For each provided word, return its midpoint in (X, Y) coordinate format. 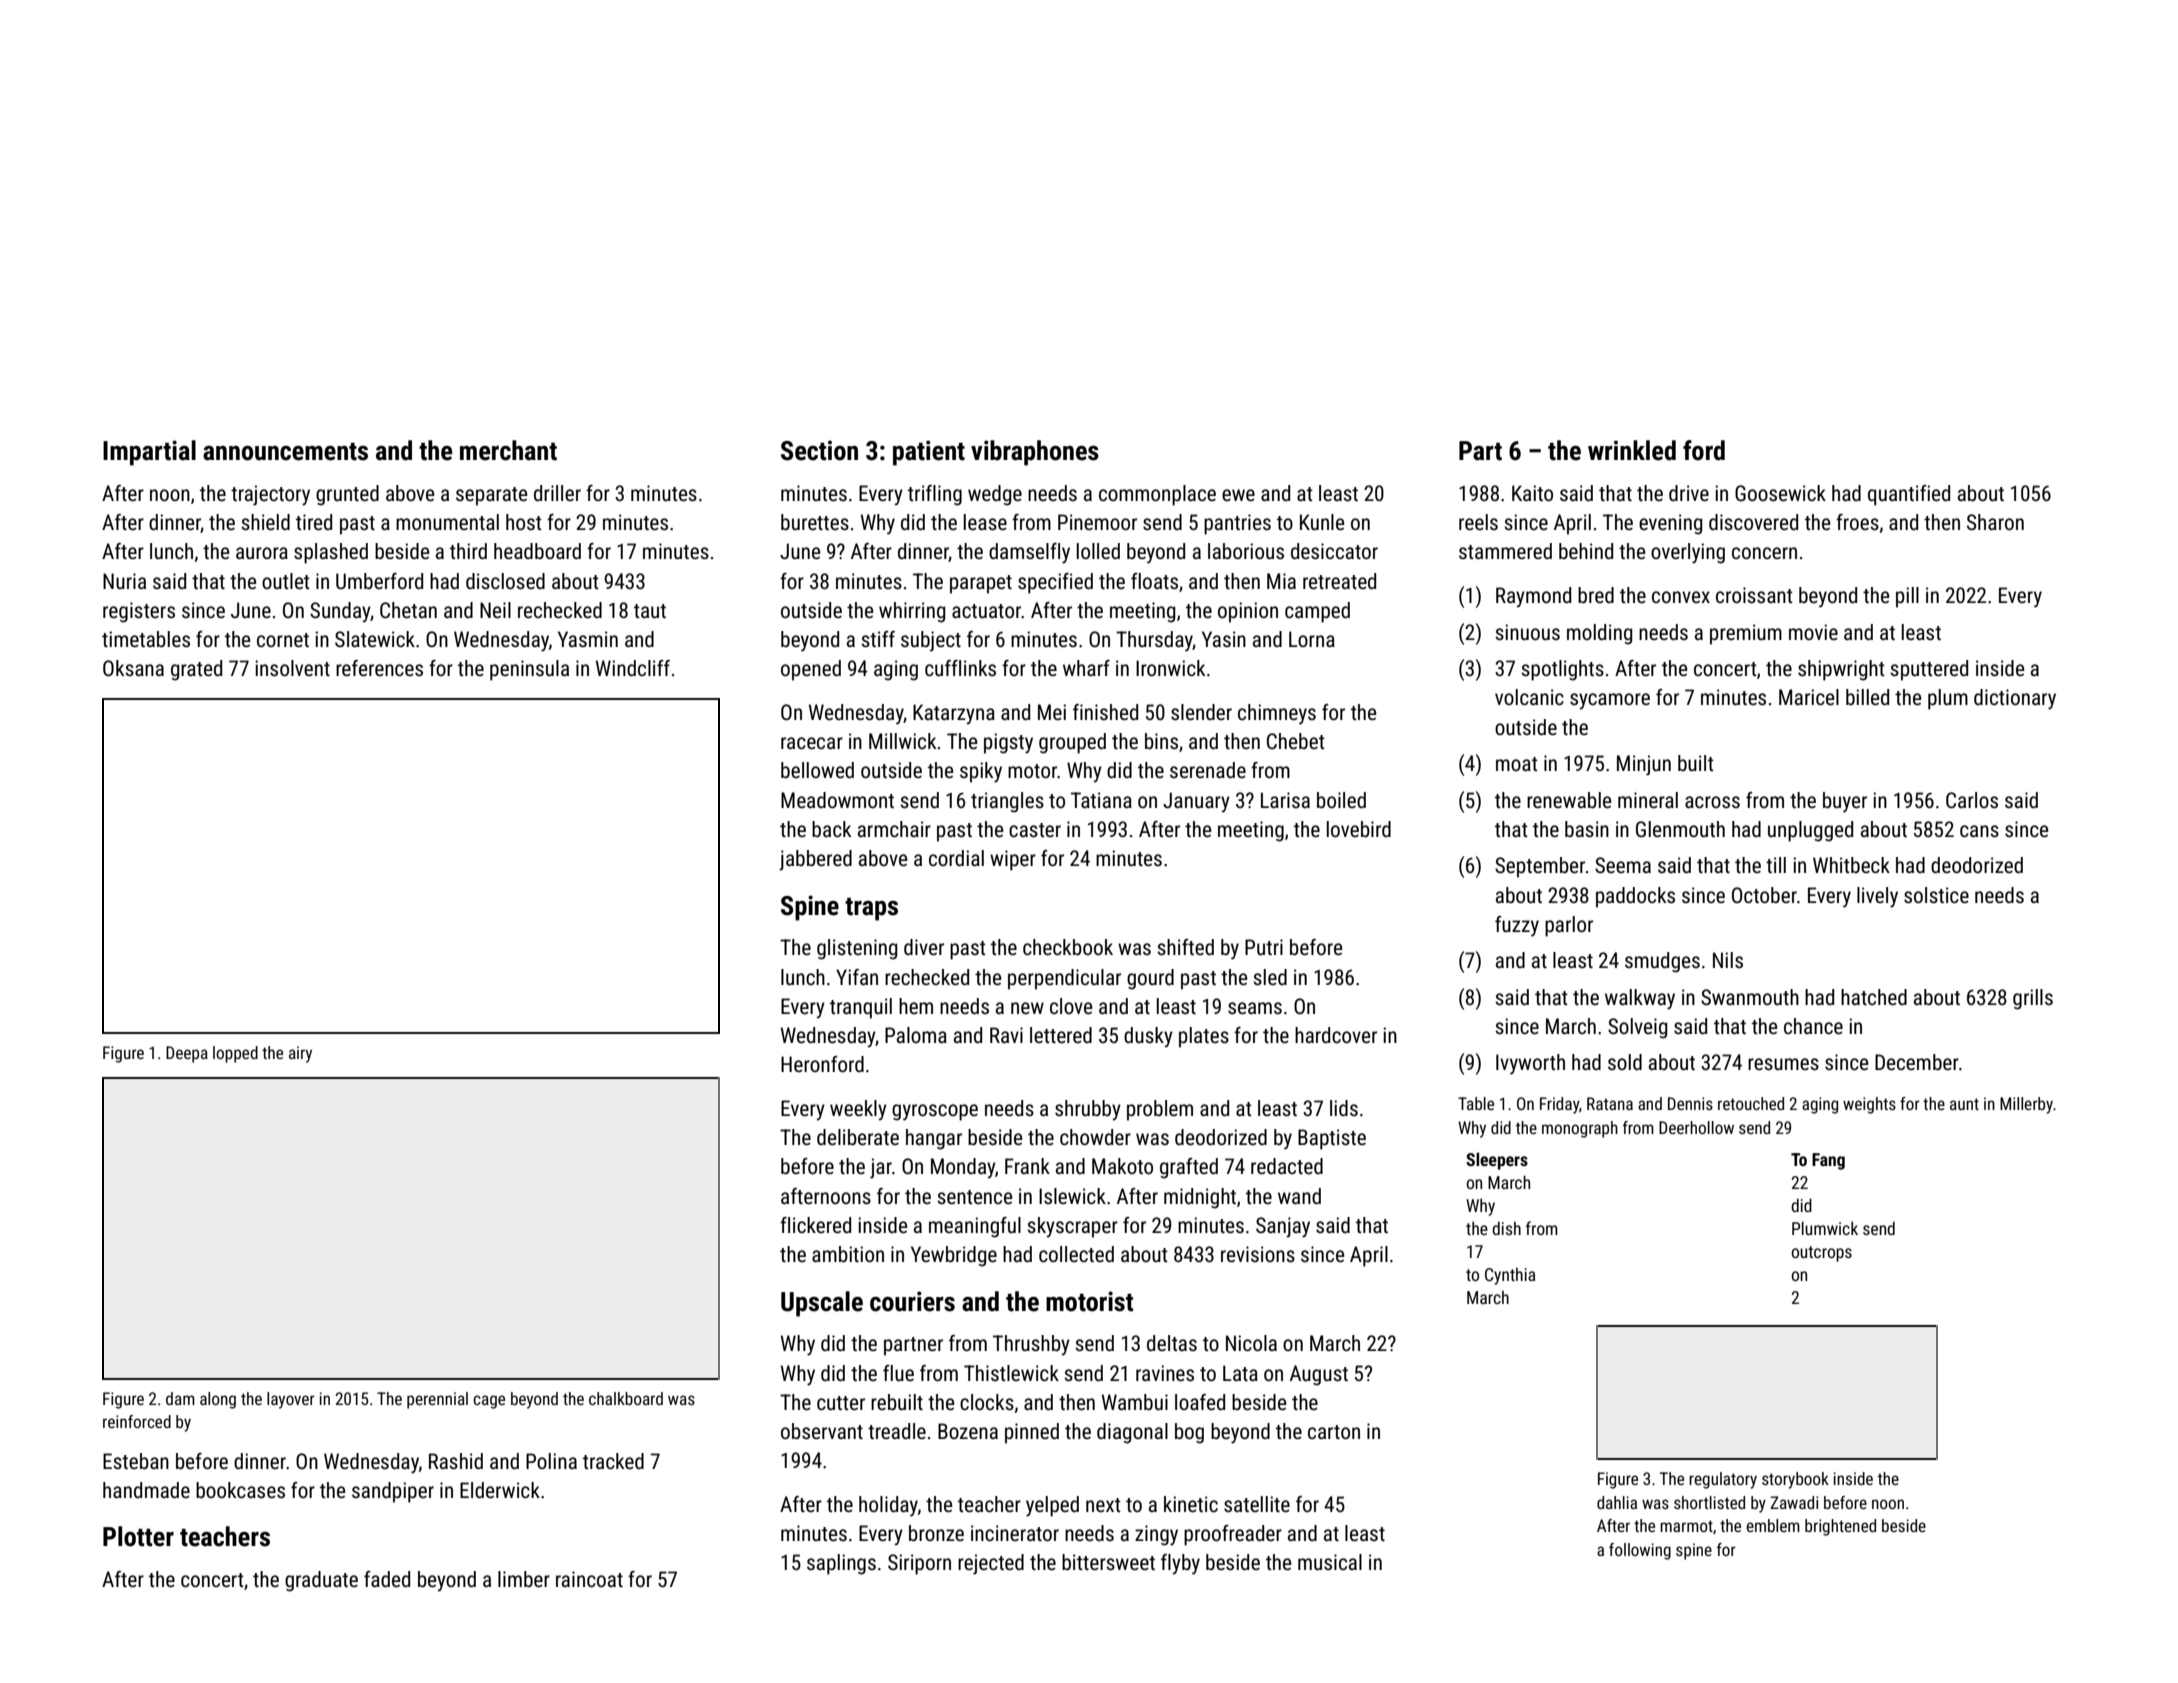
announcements (285, 452)
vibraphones (1035, 453)
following (1640, 1551)
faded (387, 1579)
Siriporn (919, 1564)
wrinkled (1632, 450)
